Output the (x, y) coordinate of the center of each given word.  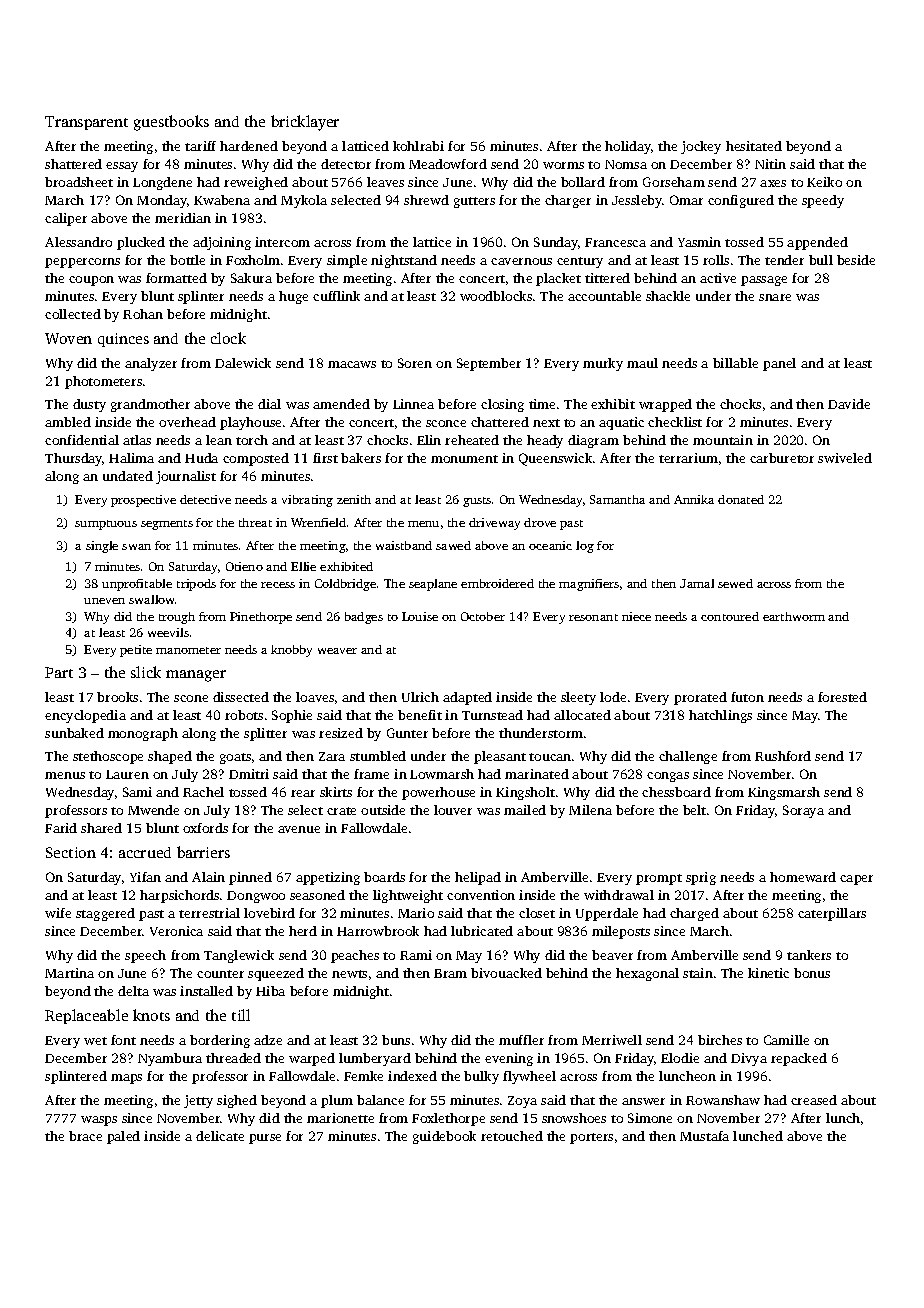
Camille (786, 1040)
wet (95, 1041)
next (546, 423)
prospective (143, 501)
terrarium (688, 458)
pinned (250, 878)
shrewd (426, 200)
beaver (612, 955)
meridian (183, 218)
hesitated (754, 146)
